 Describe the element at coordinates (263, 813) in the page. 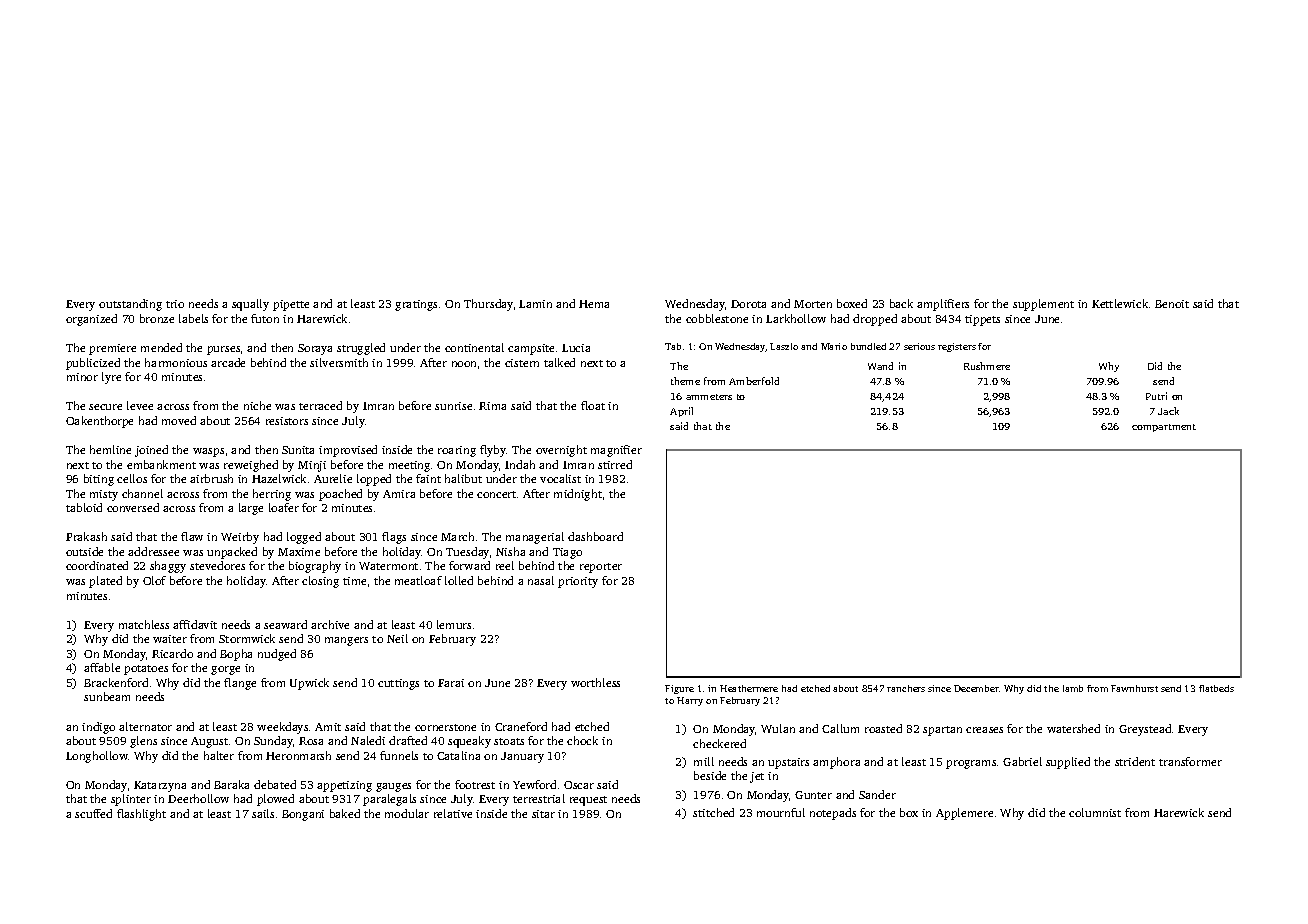

I see `sails` at that location.
